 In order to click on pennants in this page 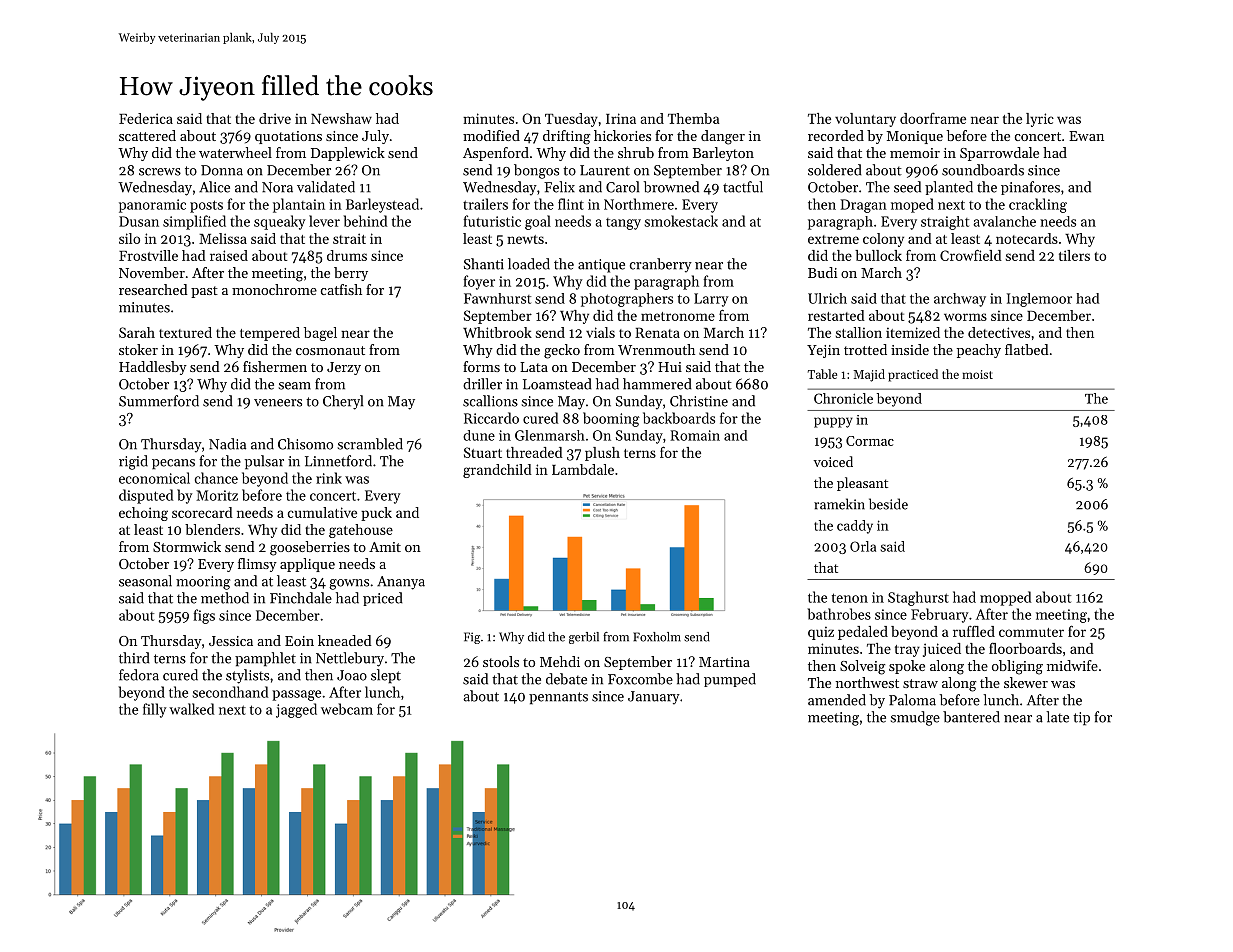, I will do `click(558, 698)`.
